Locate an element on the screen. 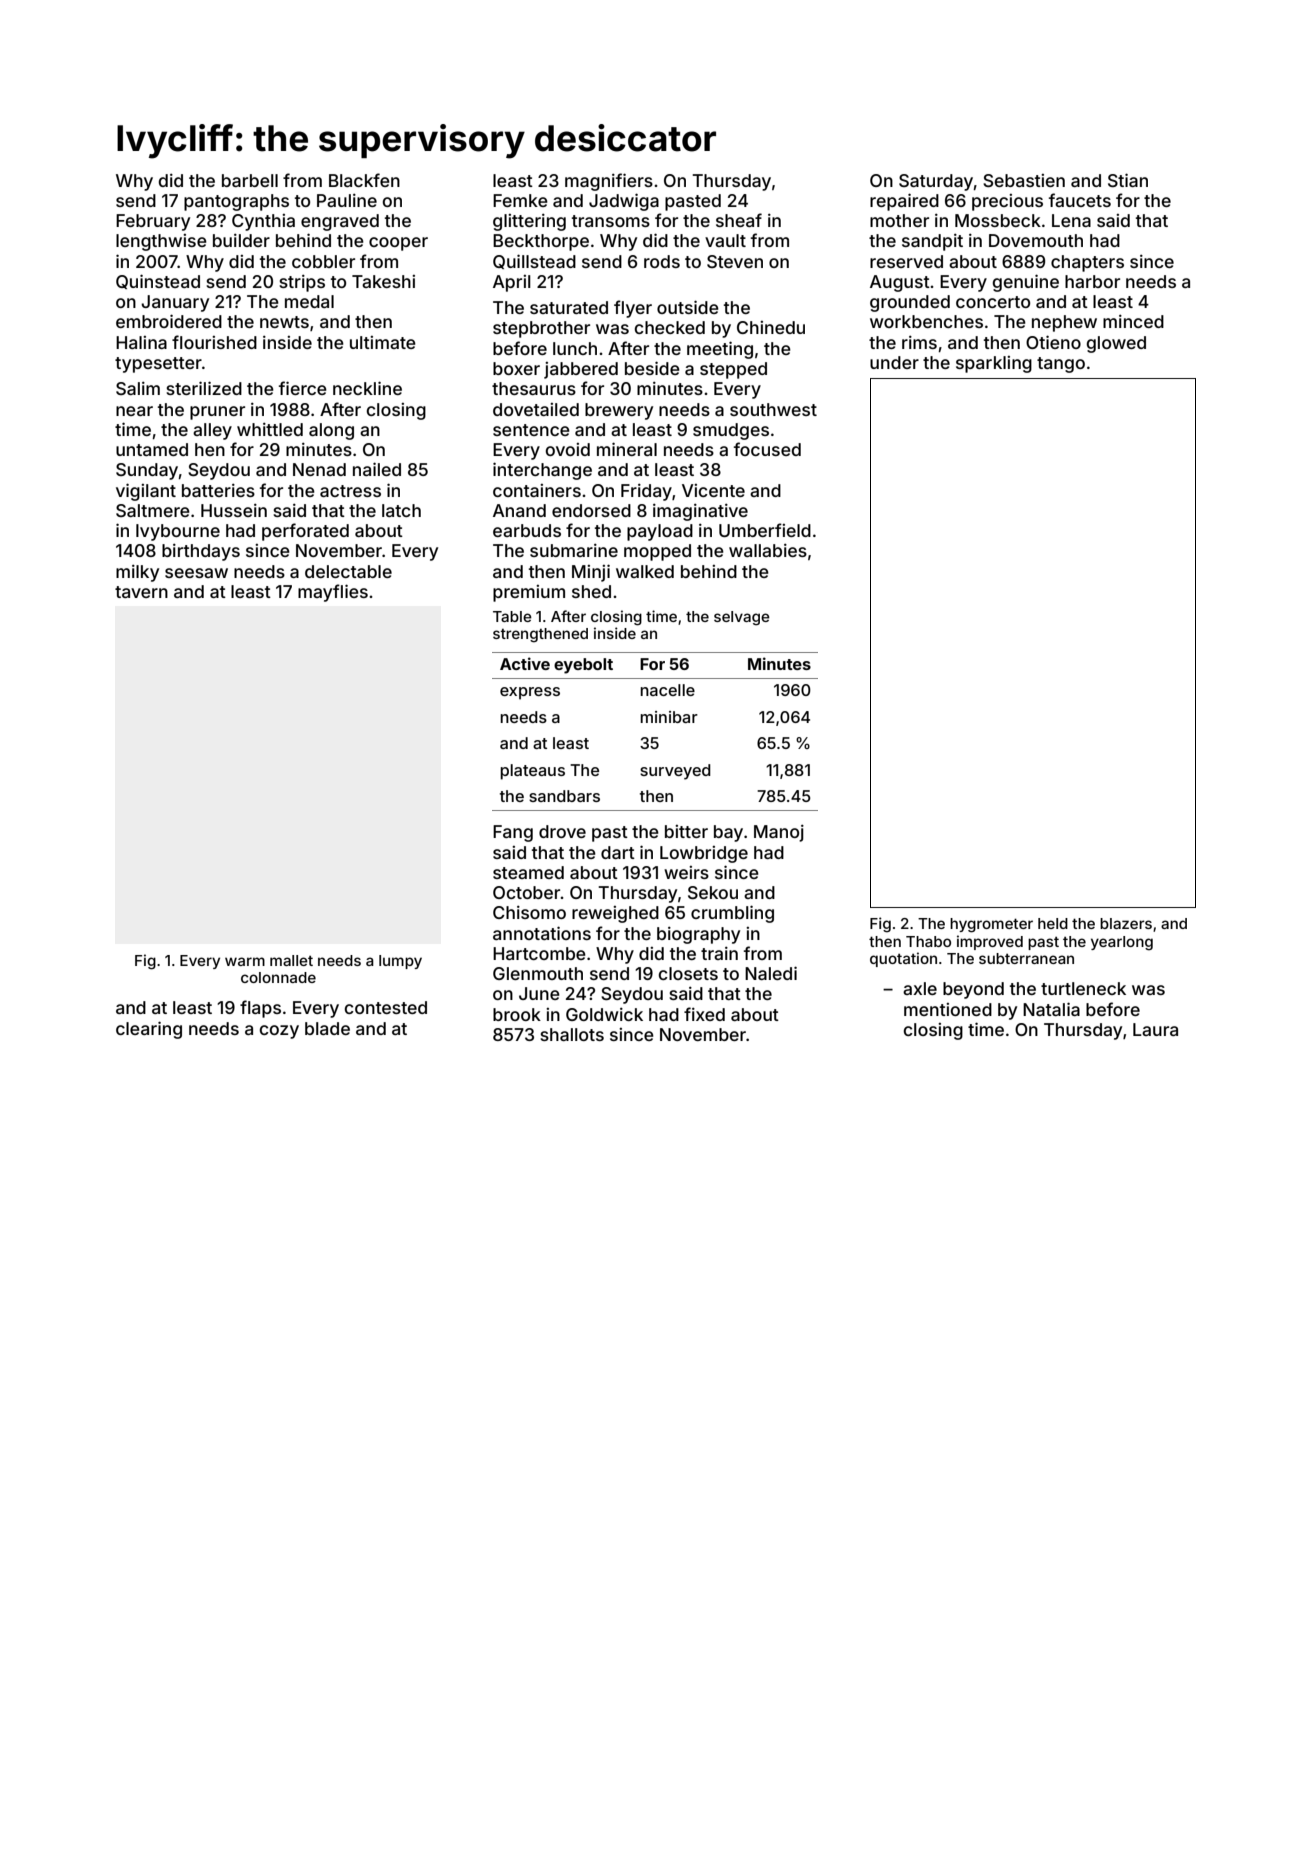  Thabo is located at coordinates (928, 941).
